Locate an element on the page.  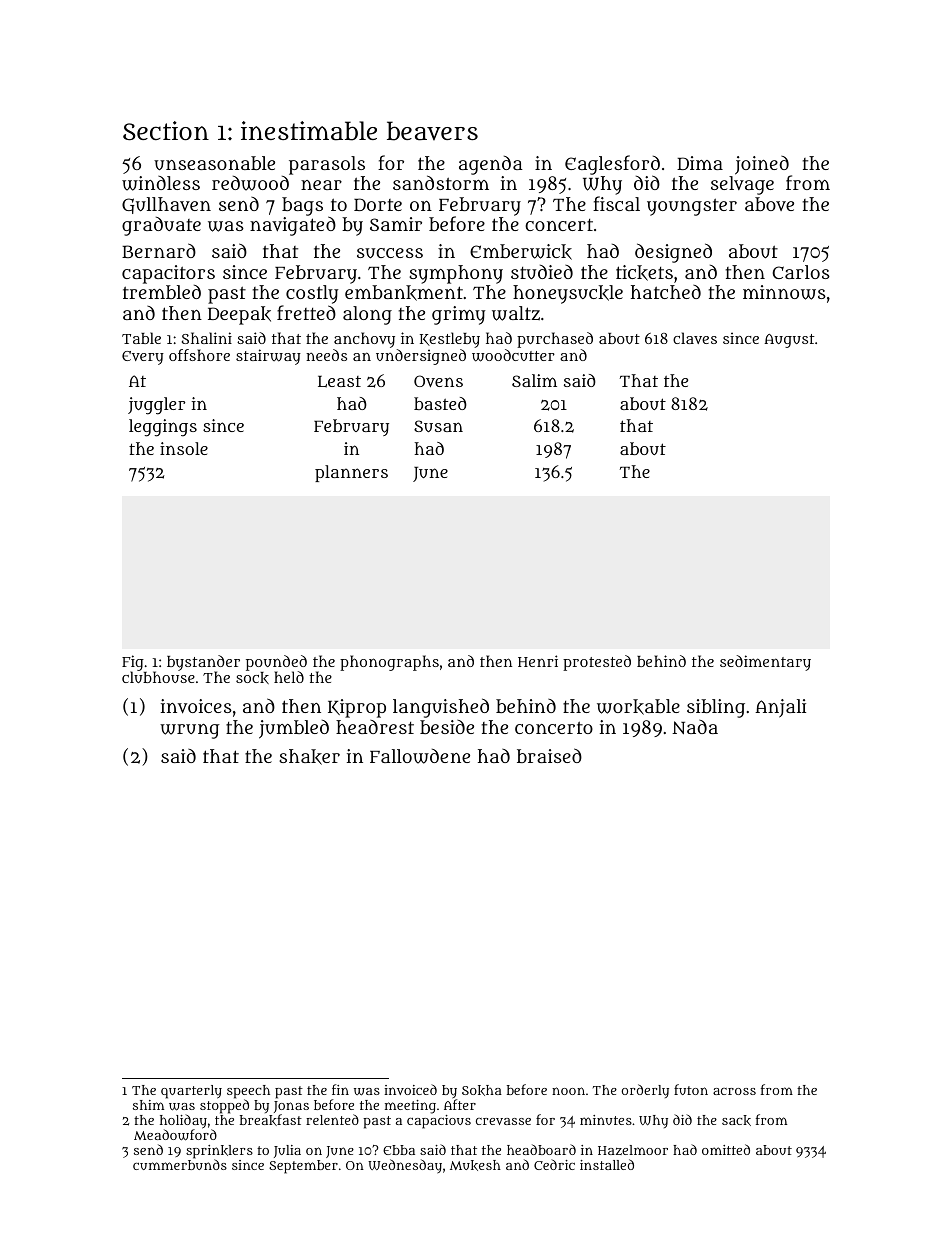
Fallowdene is located at coordinates (420, 756).
